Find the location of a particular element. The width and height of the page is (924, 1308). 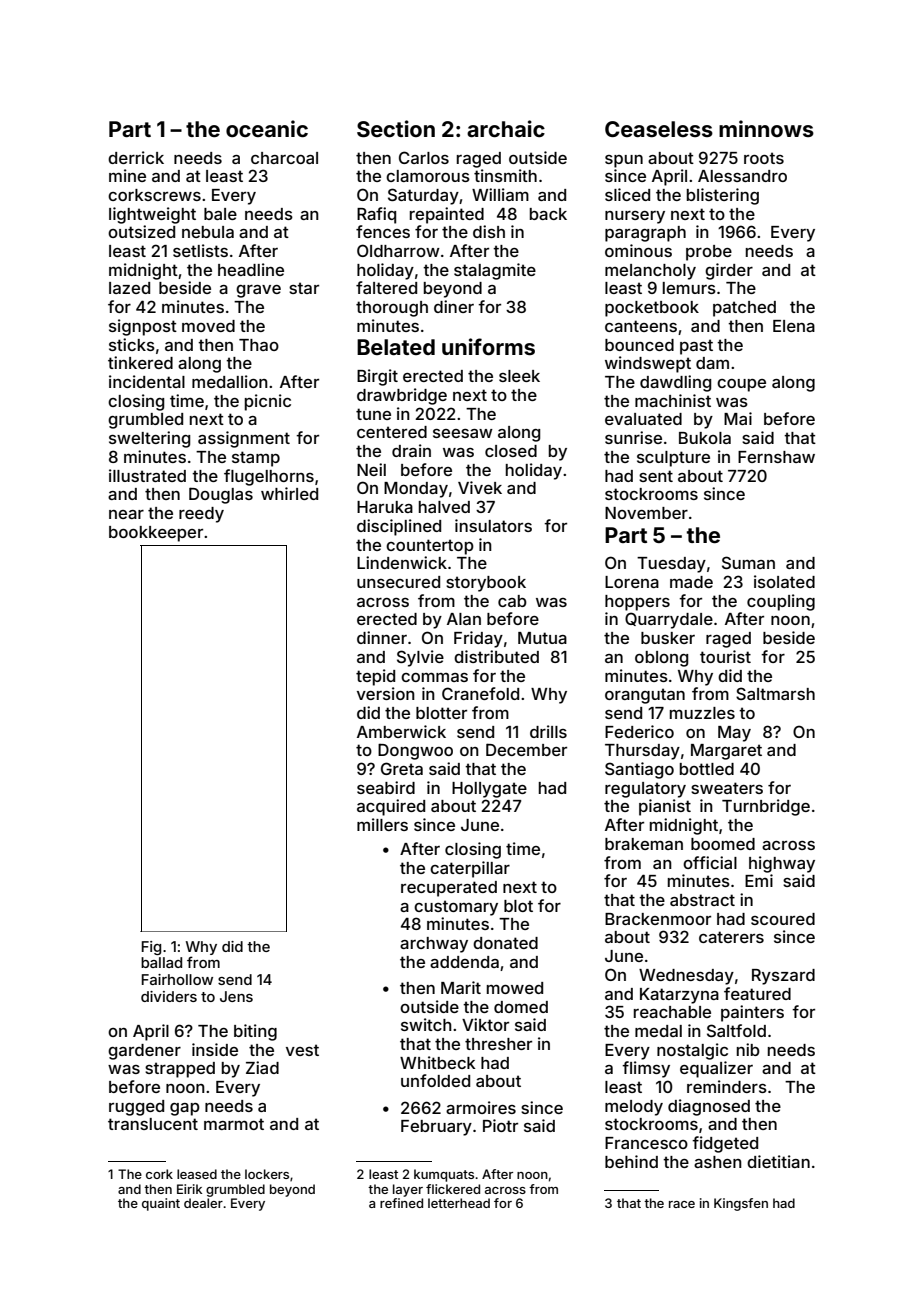

picnic is located at coordinates (268, 402).
